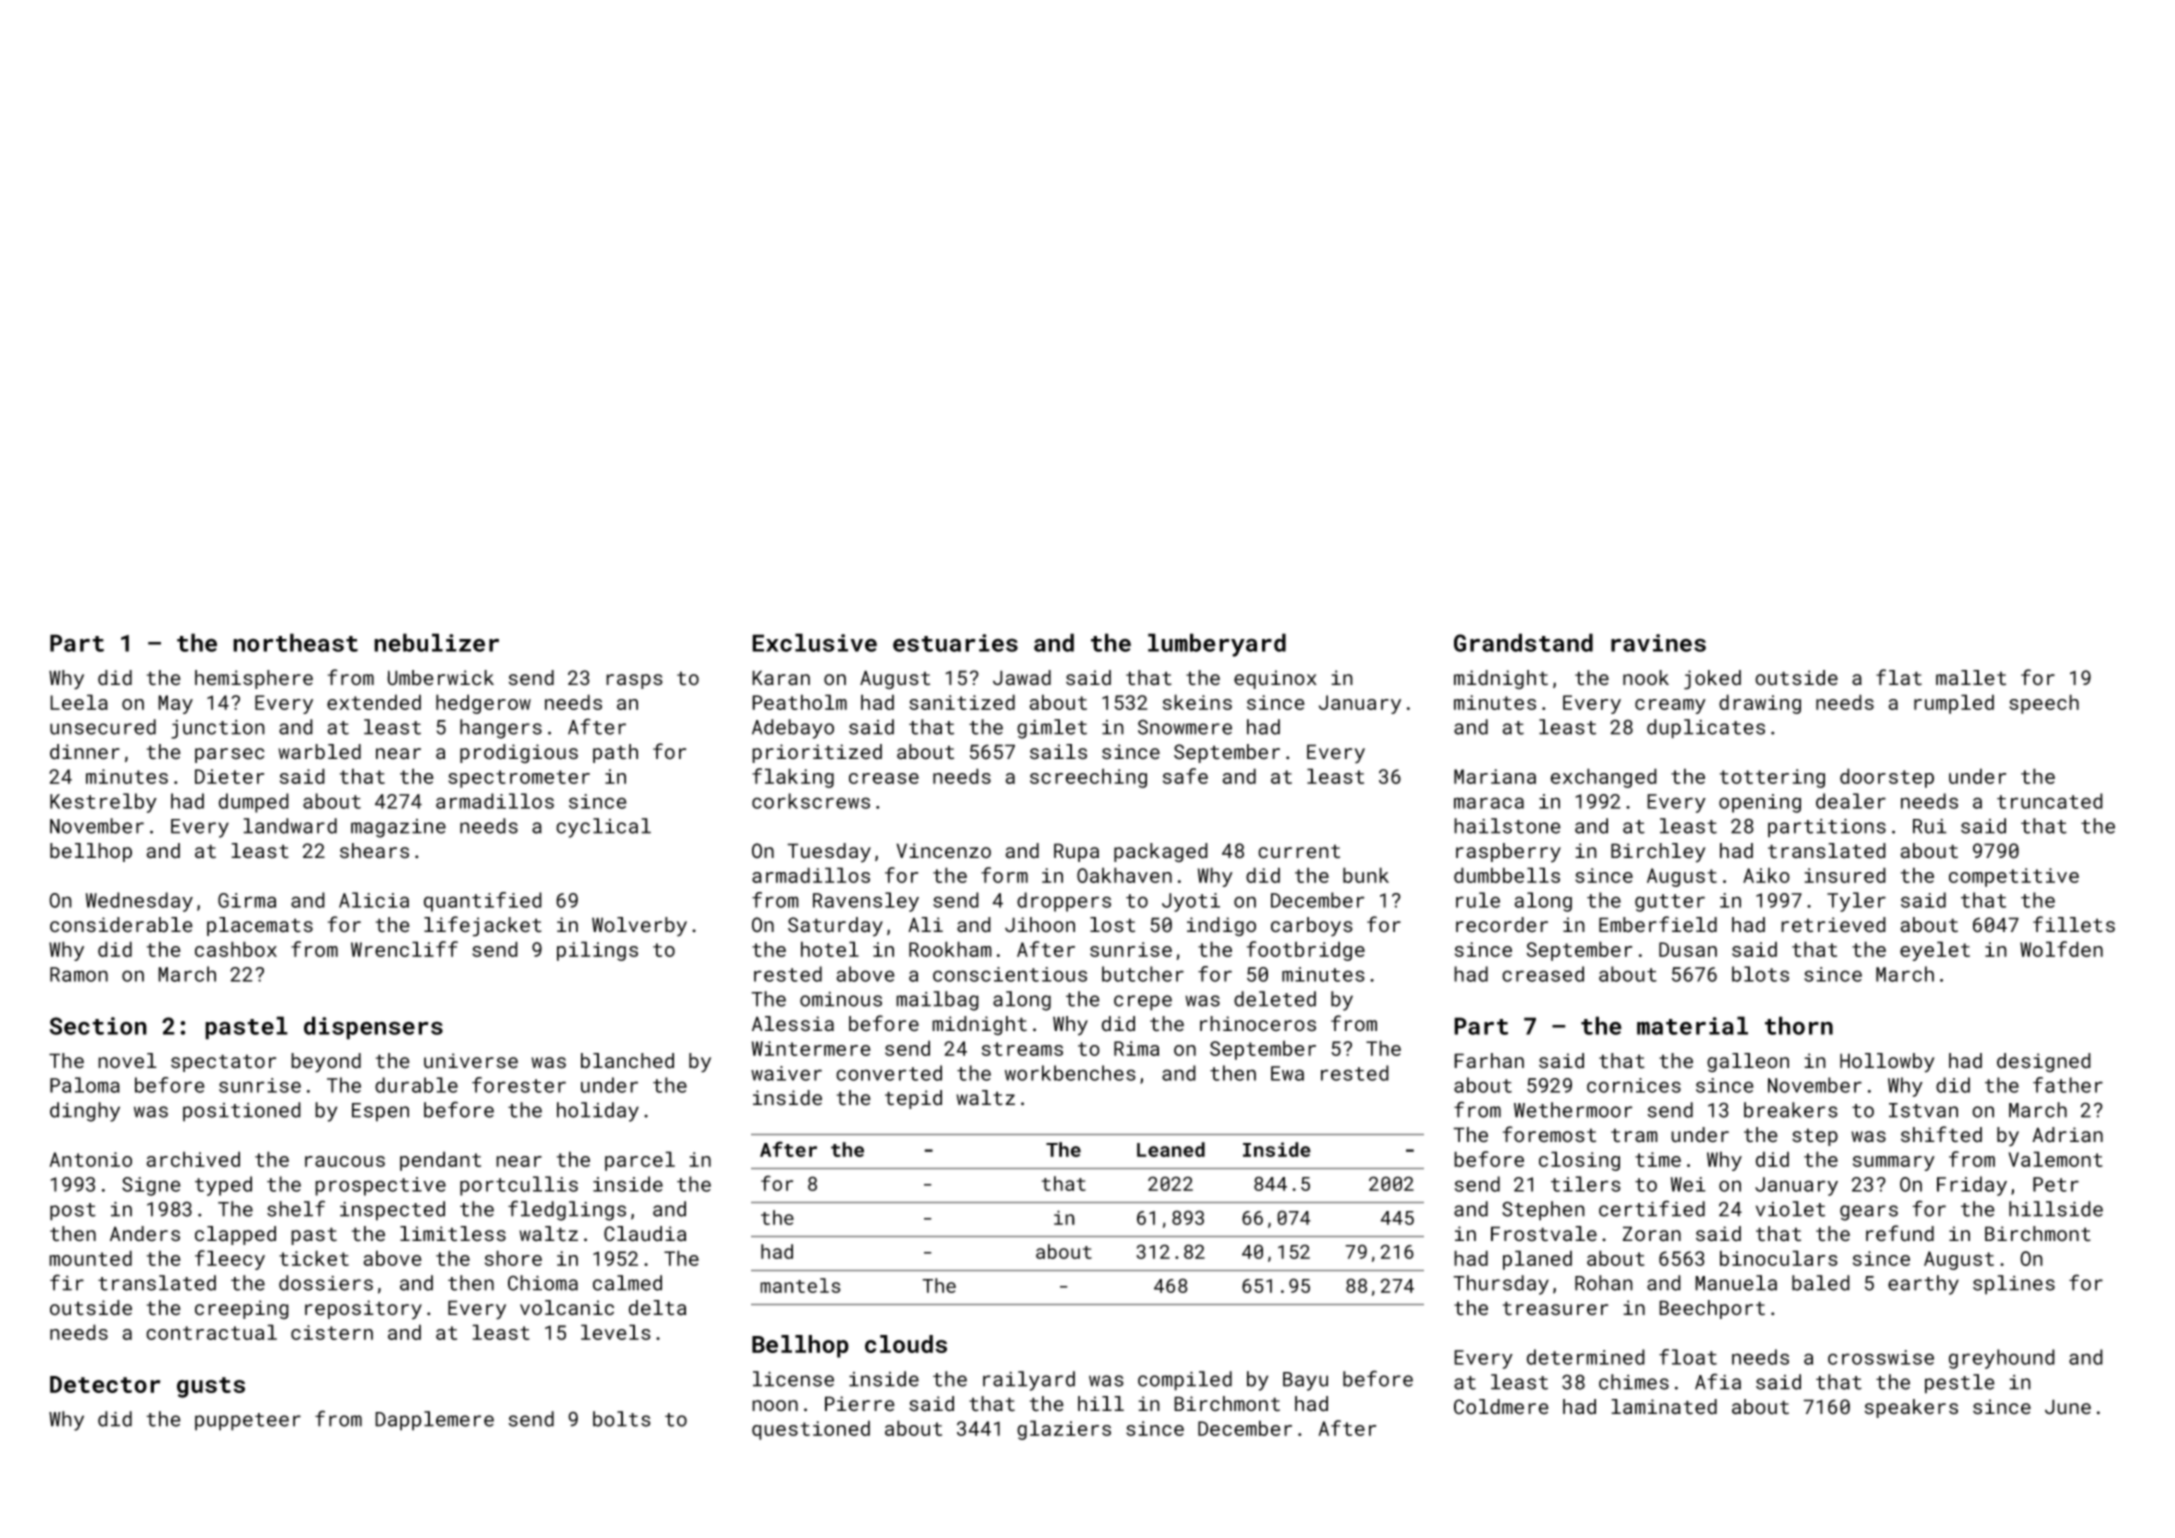 The width and height of the page is (2175, 1538). Describe the element at coordinates (1911, 1408) in the page. I see `speakers` at that location.
